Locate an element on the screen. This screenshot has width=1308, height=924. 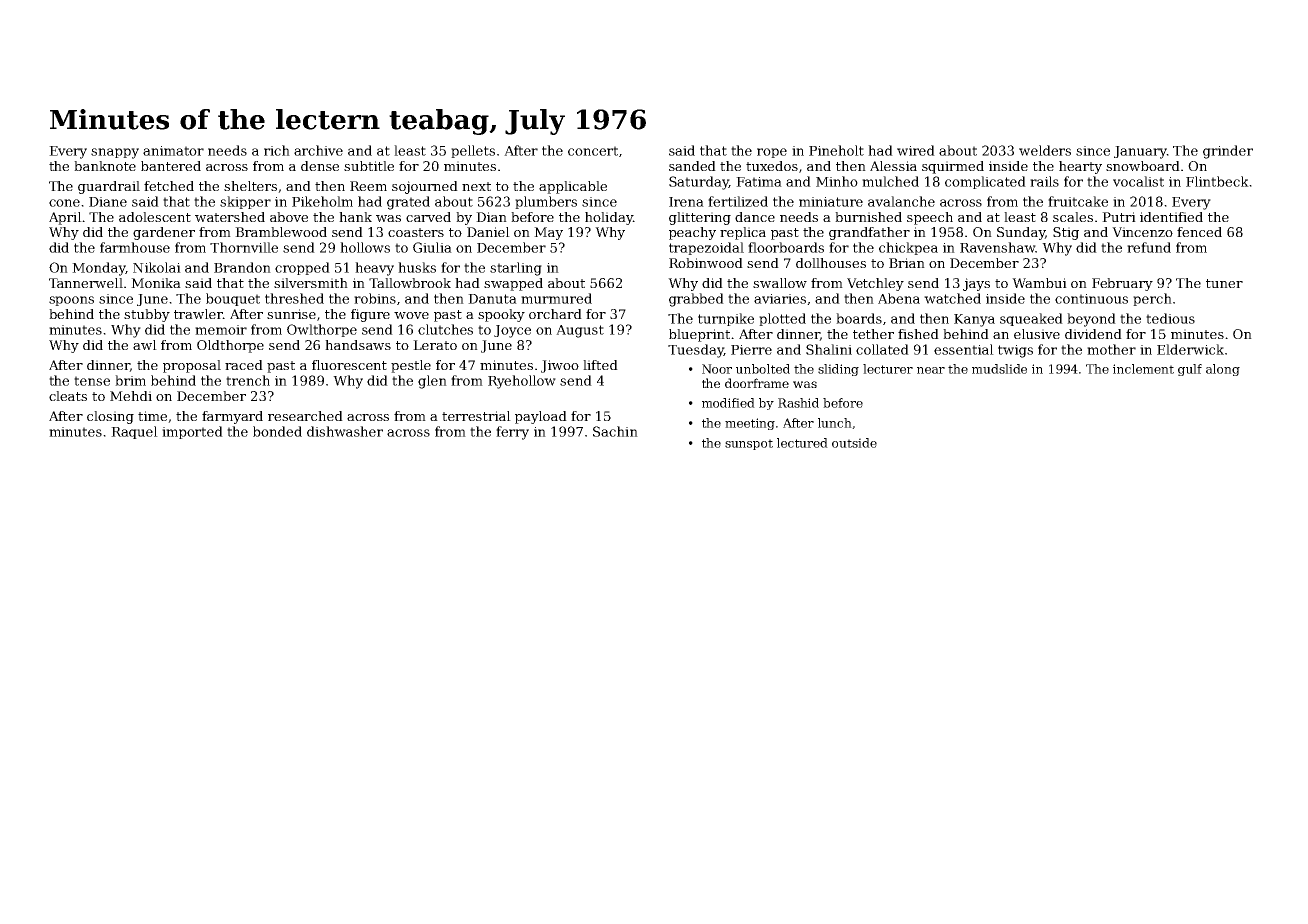
handsaws is located at coordinates (358, 345).
